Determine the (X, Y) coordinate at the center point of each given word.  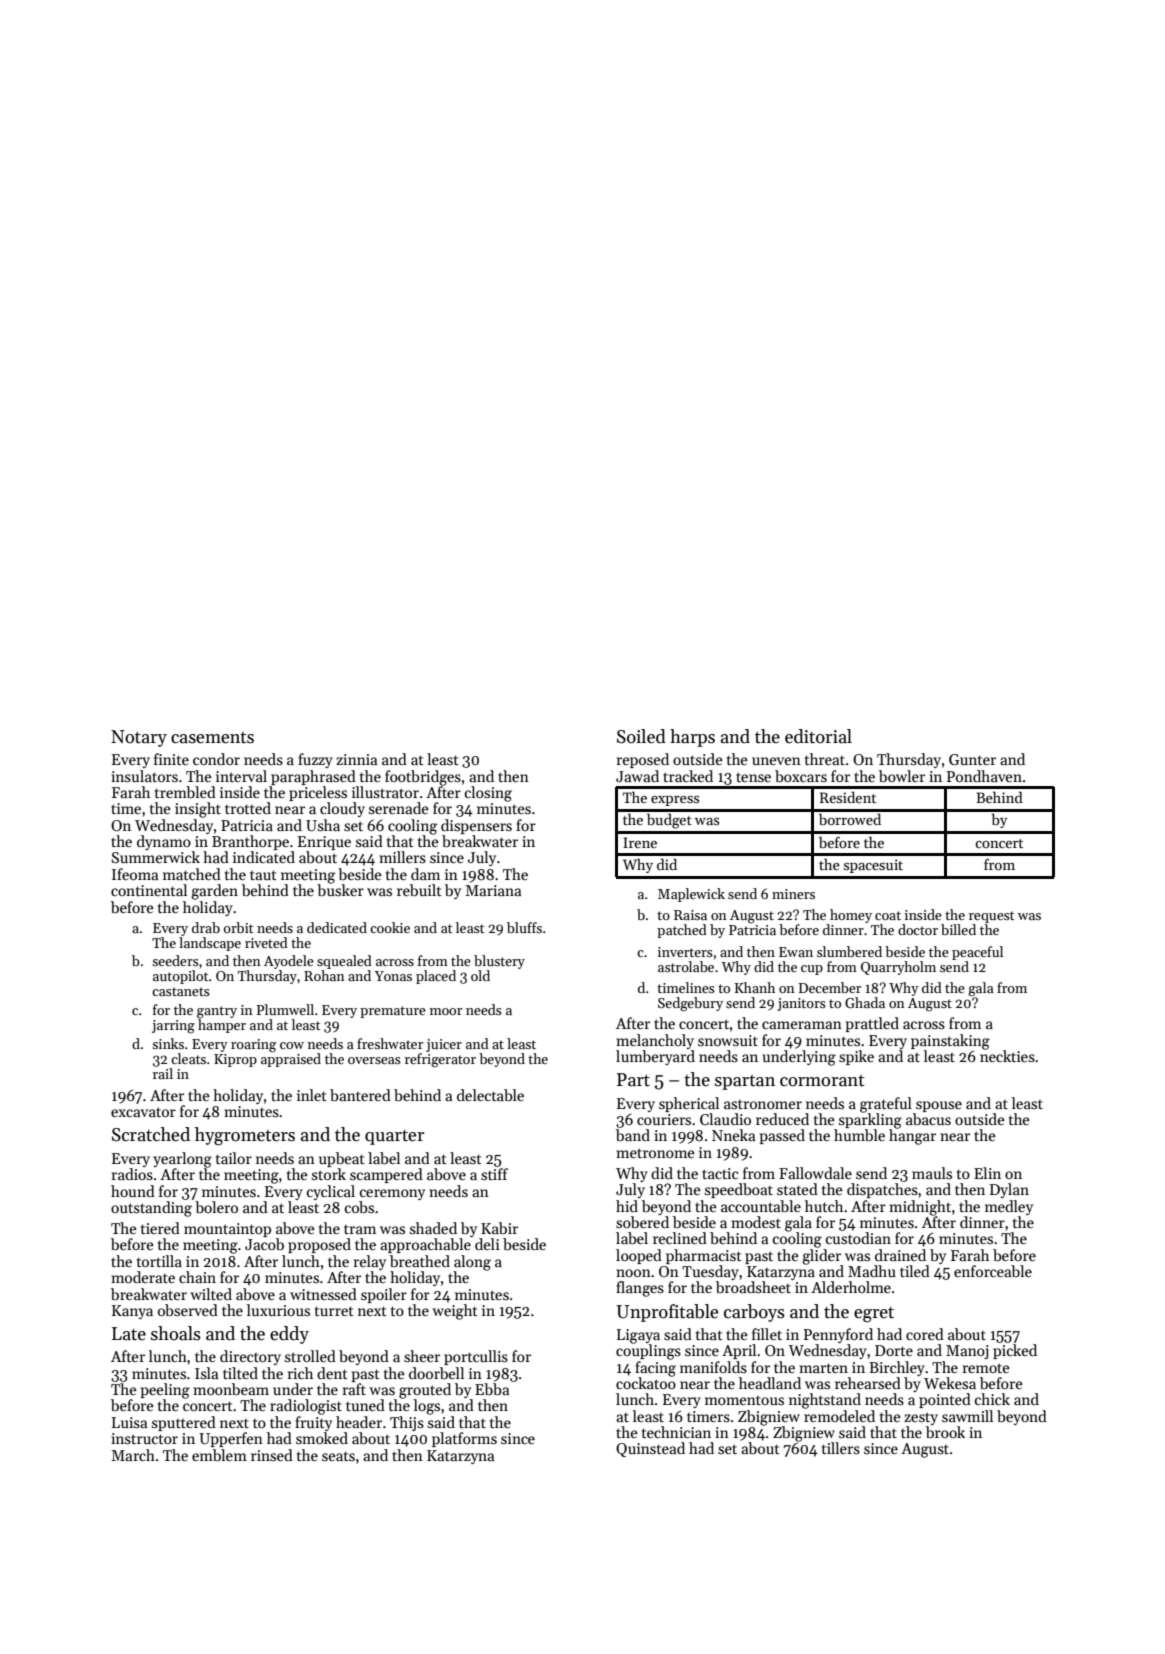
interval (241, 776)
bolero (216, 1207)
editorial (818, 736)
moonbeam (231, 1389)
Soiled (641, 736)
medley (1009, 1207)
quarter (394, 1137)
